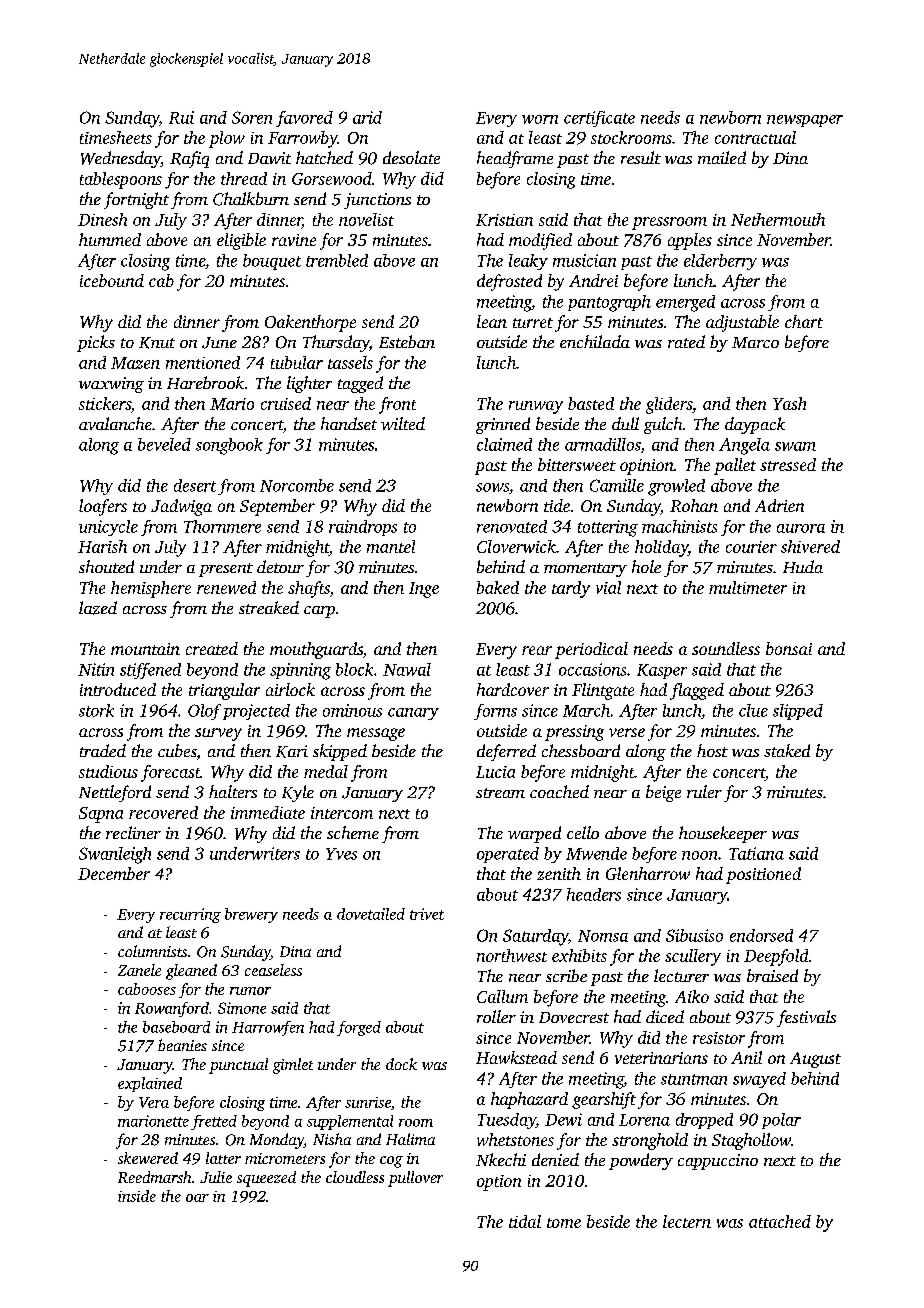 The width and height of the image is (924, 1308). What do you see at coordinates (559, 873) in the image?
I see `zenith` at bounding box center [559, 873].
